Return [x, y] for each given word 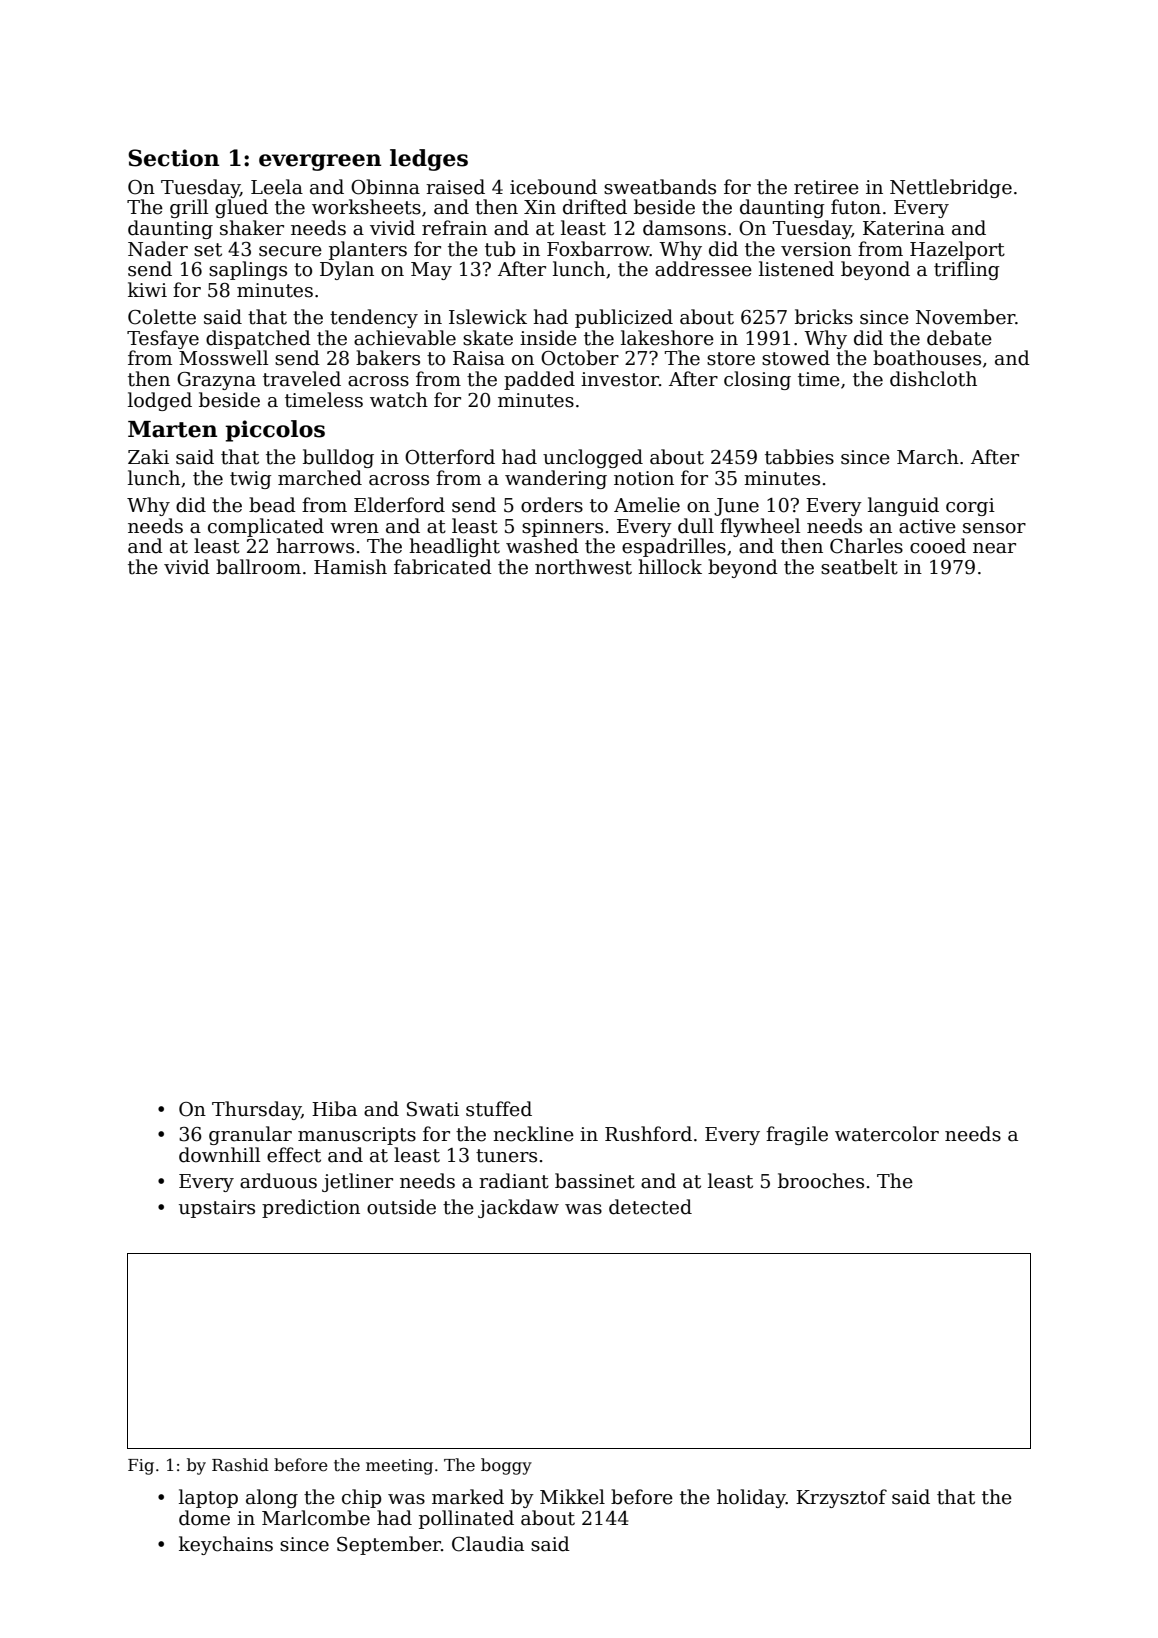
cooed [938, 546]
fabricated [443, 567]
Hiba [334, 1109]
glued [241, 208]
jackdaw [518, 1208]
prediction [311, 1208]
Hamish [350, 567]
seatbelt [859, 567]
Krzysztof [841, 1498]
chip [361, 1498]
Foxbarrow [598, 249]
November [965, 317]
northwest [583, 567]
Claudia [488, 1544]
